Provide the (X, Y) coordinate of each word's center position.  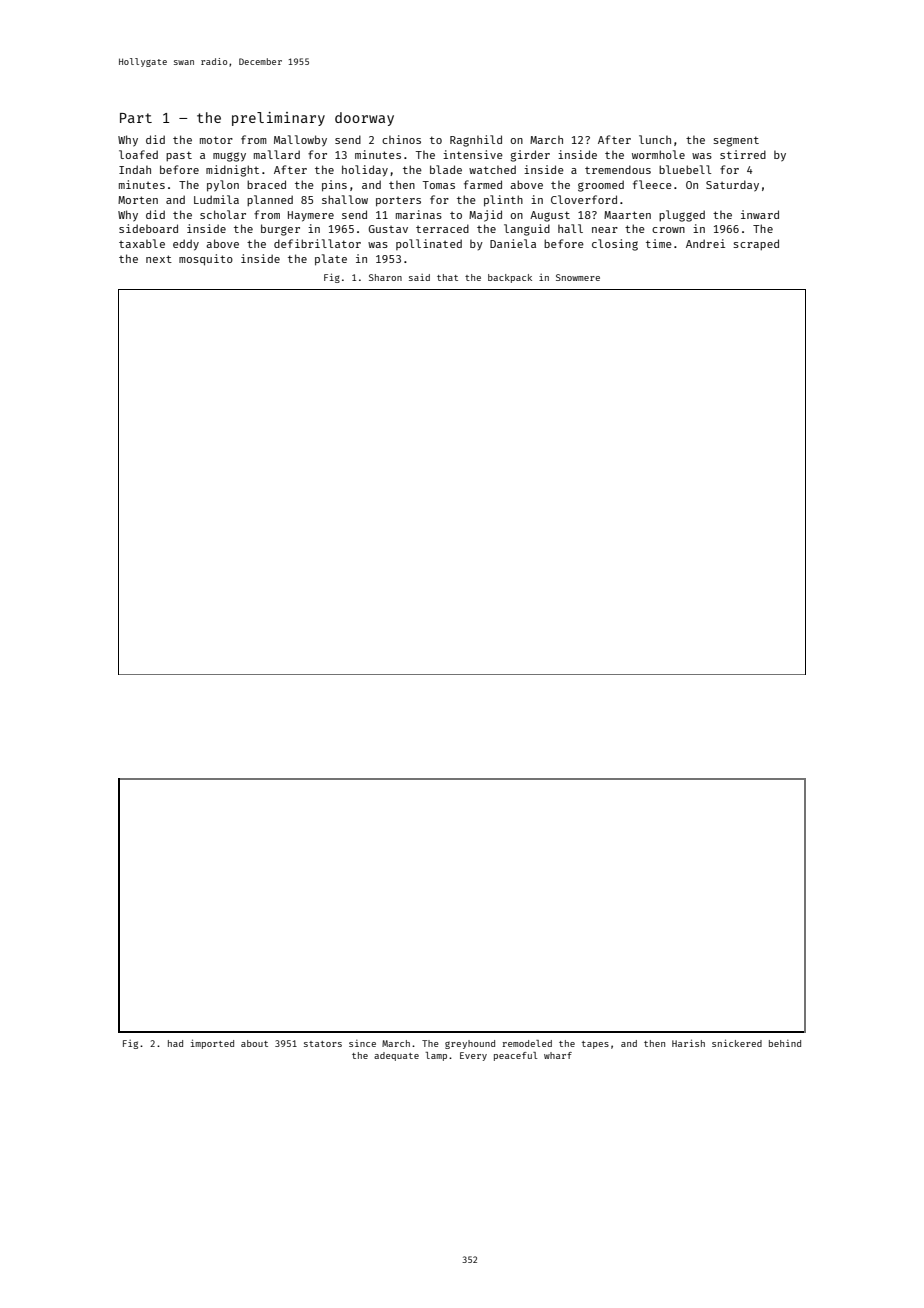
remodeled (527, 1043)
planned (270, 200)
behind (785, 1043)
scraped (756, 244)
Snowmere (578, 277)
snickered (737, 1043)
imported (212, 1044)
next (159, 259)
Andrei (705, 243)
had (175, 1043)
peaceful (516, 1056)
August (550, 216)
